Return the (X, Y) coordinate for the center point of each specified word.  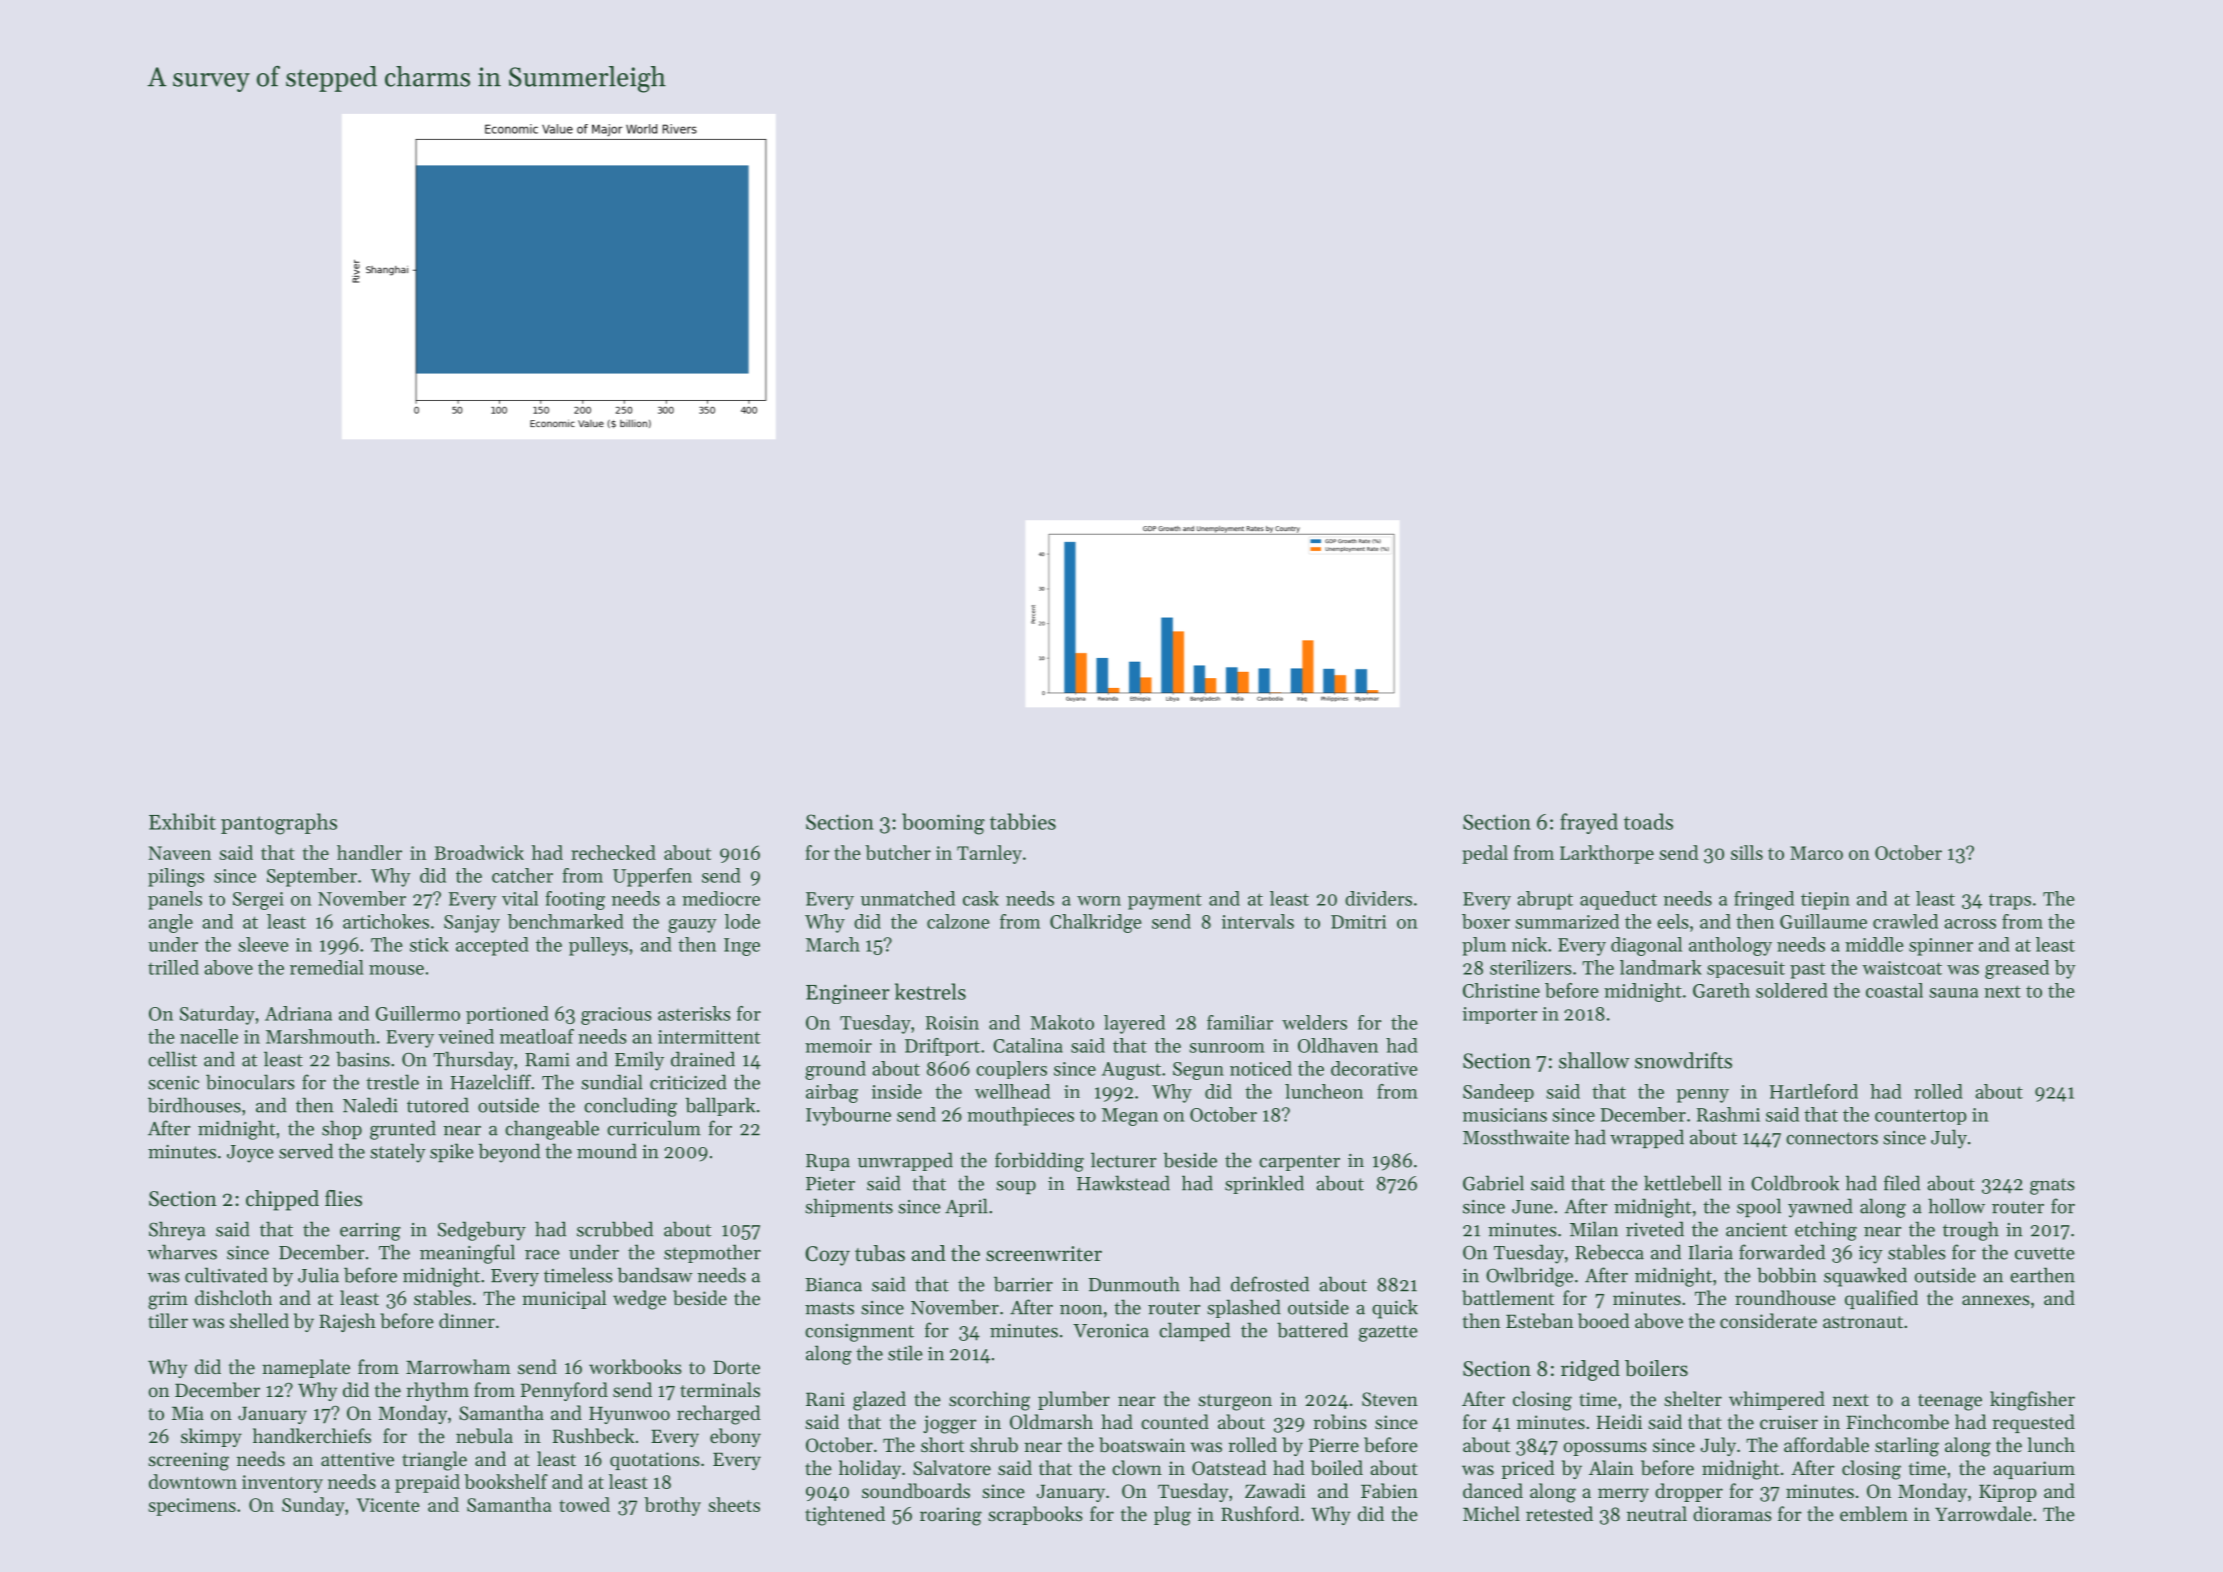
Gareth (1721, 990)
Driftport (942, 1047)
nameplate (306, 1368)
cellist (172, 1059)
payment (1165, 901)
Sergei (258, 901)
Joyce (250, 1154)
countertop (1921, 1117)
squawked (1865, 1277)
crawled (1905, 921)
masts (829, 1308)
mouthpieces (1020, 1116)
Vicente (388, 1505)
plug (1172, 1516)
